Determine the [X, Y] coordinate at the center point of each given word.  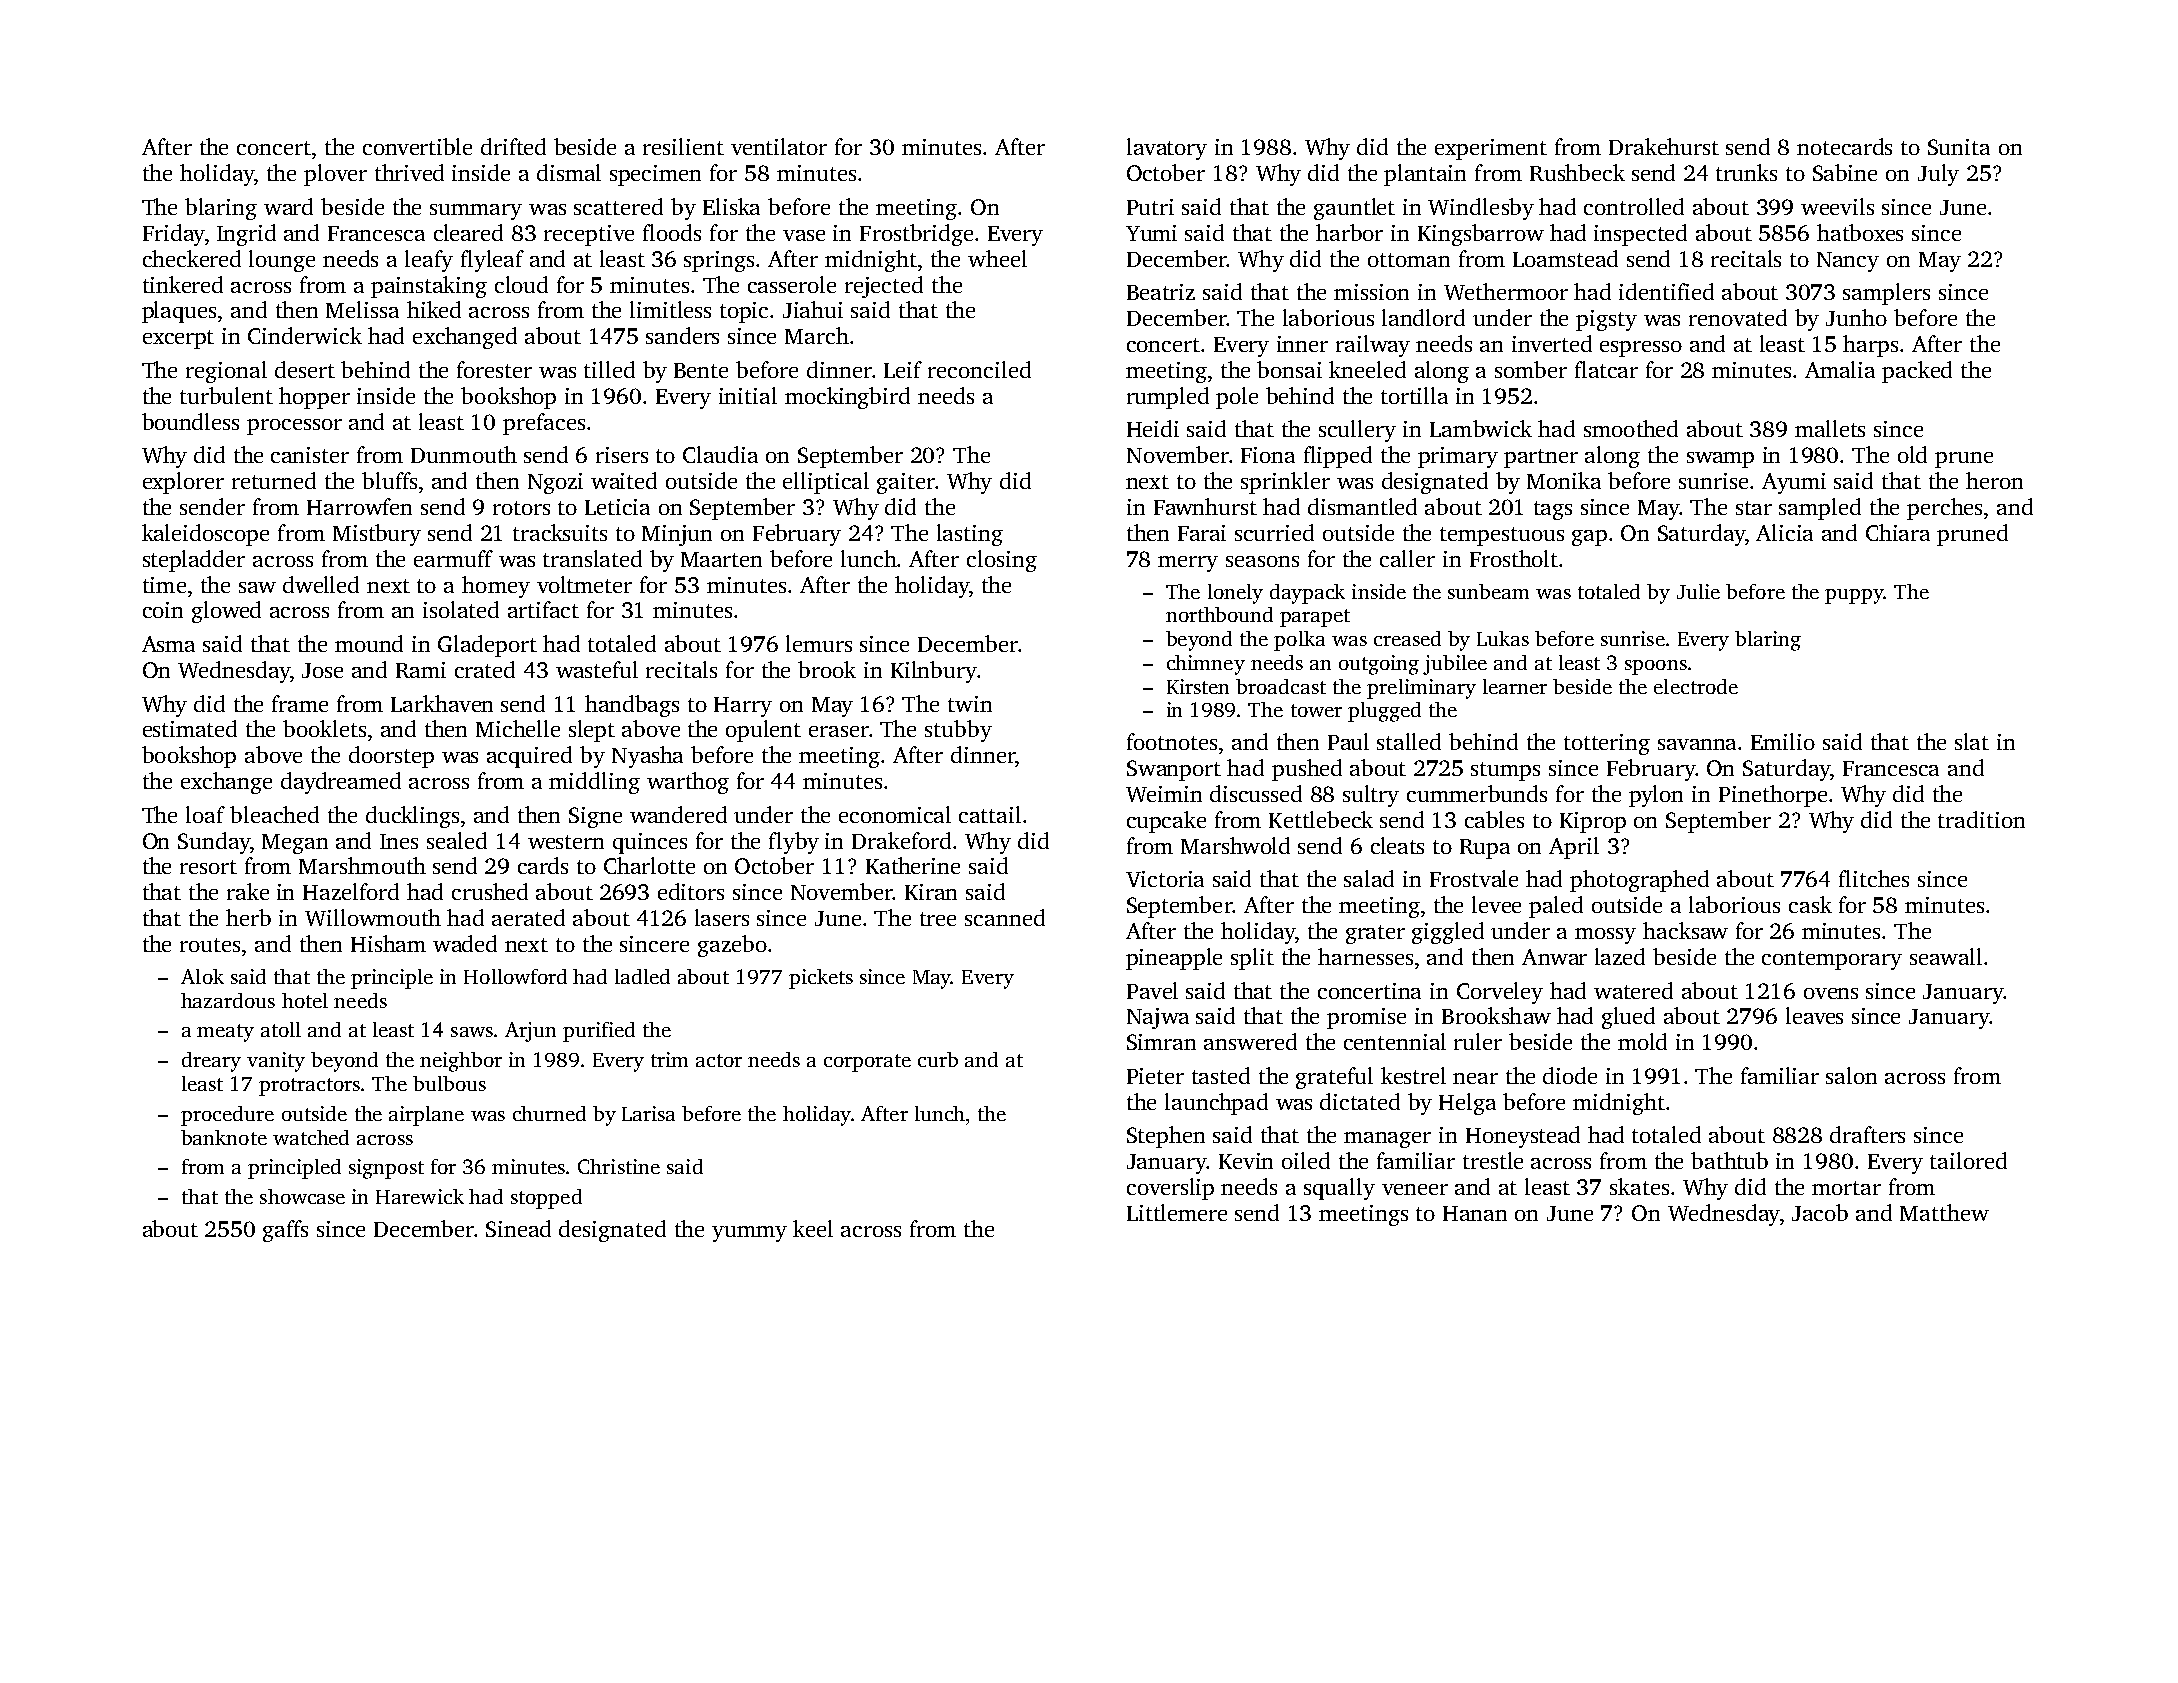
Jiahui [813, 309]
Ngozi [555, 483]
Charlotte [649, 865]
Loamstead [1565, 258]
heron [1994, 480]
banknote [224, 1137]
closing [1002, 561]
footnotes [1172, 741]
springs [719, 261]
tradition [1981, 819]
